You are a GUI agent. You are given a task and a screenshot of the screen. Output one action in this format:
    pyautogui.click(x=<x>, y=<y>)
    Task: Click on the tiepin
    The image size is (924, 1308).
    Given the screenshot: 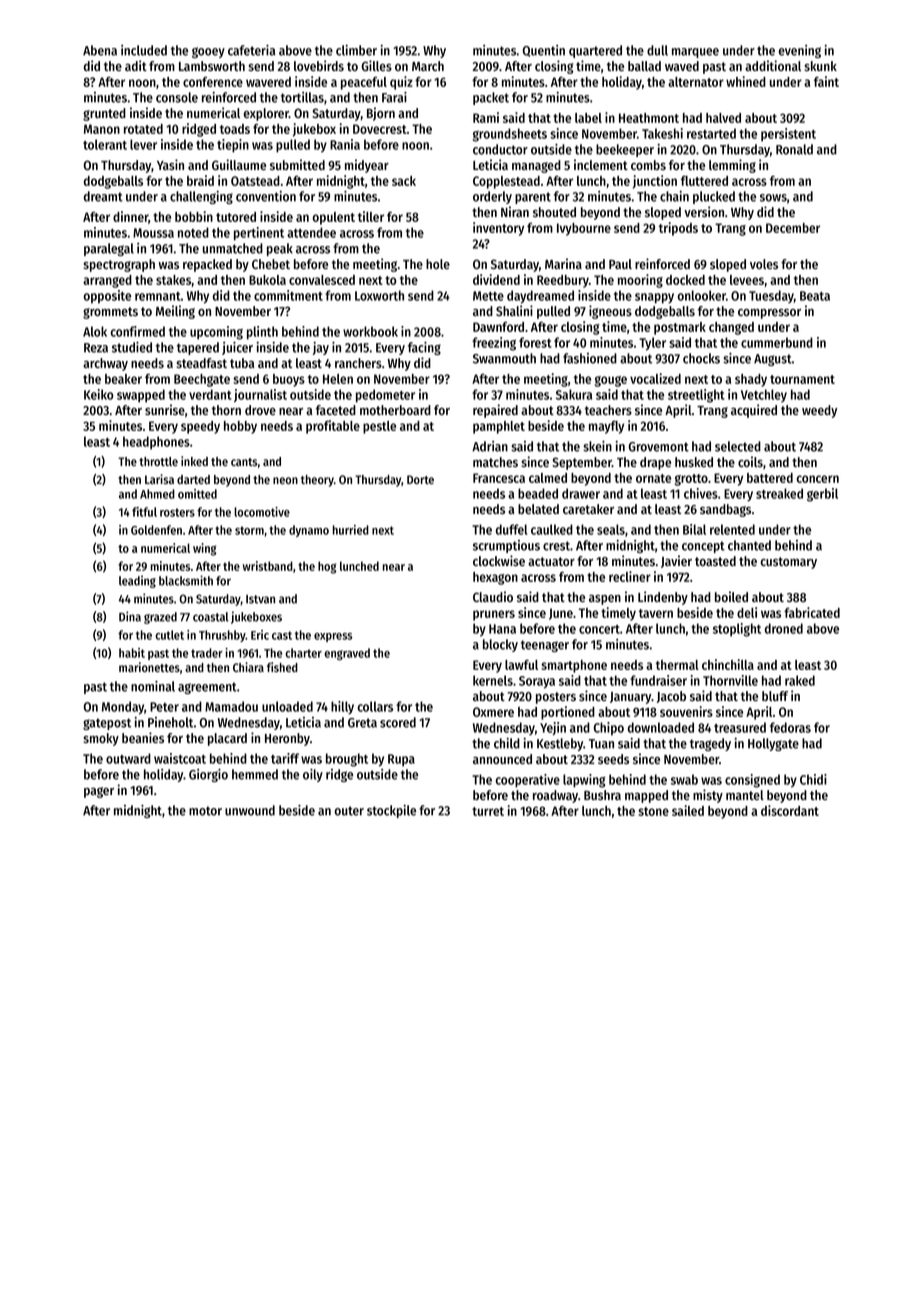 What is the action you would take?
    pyautogui.click(x=233, y=146)
